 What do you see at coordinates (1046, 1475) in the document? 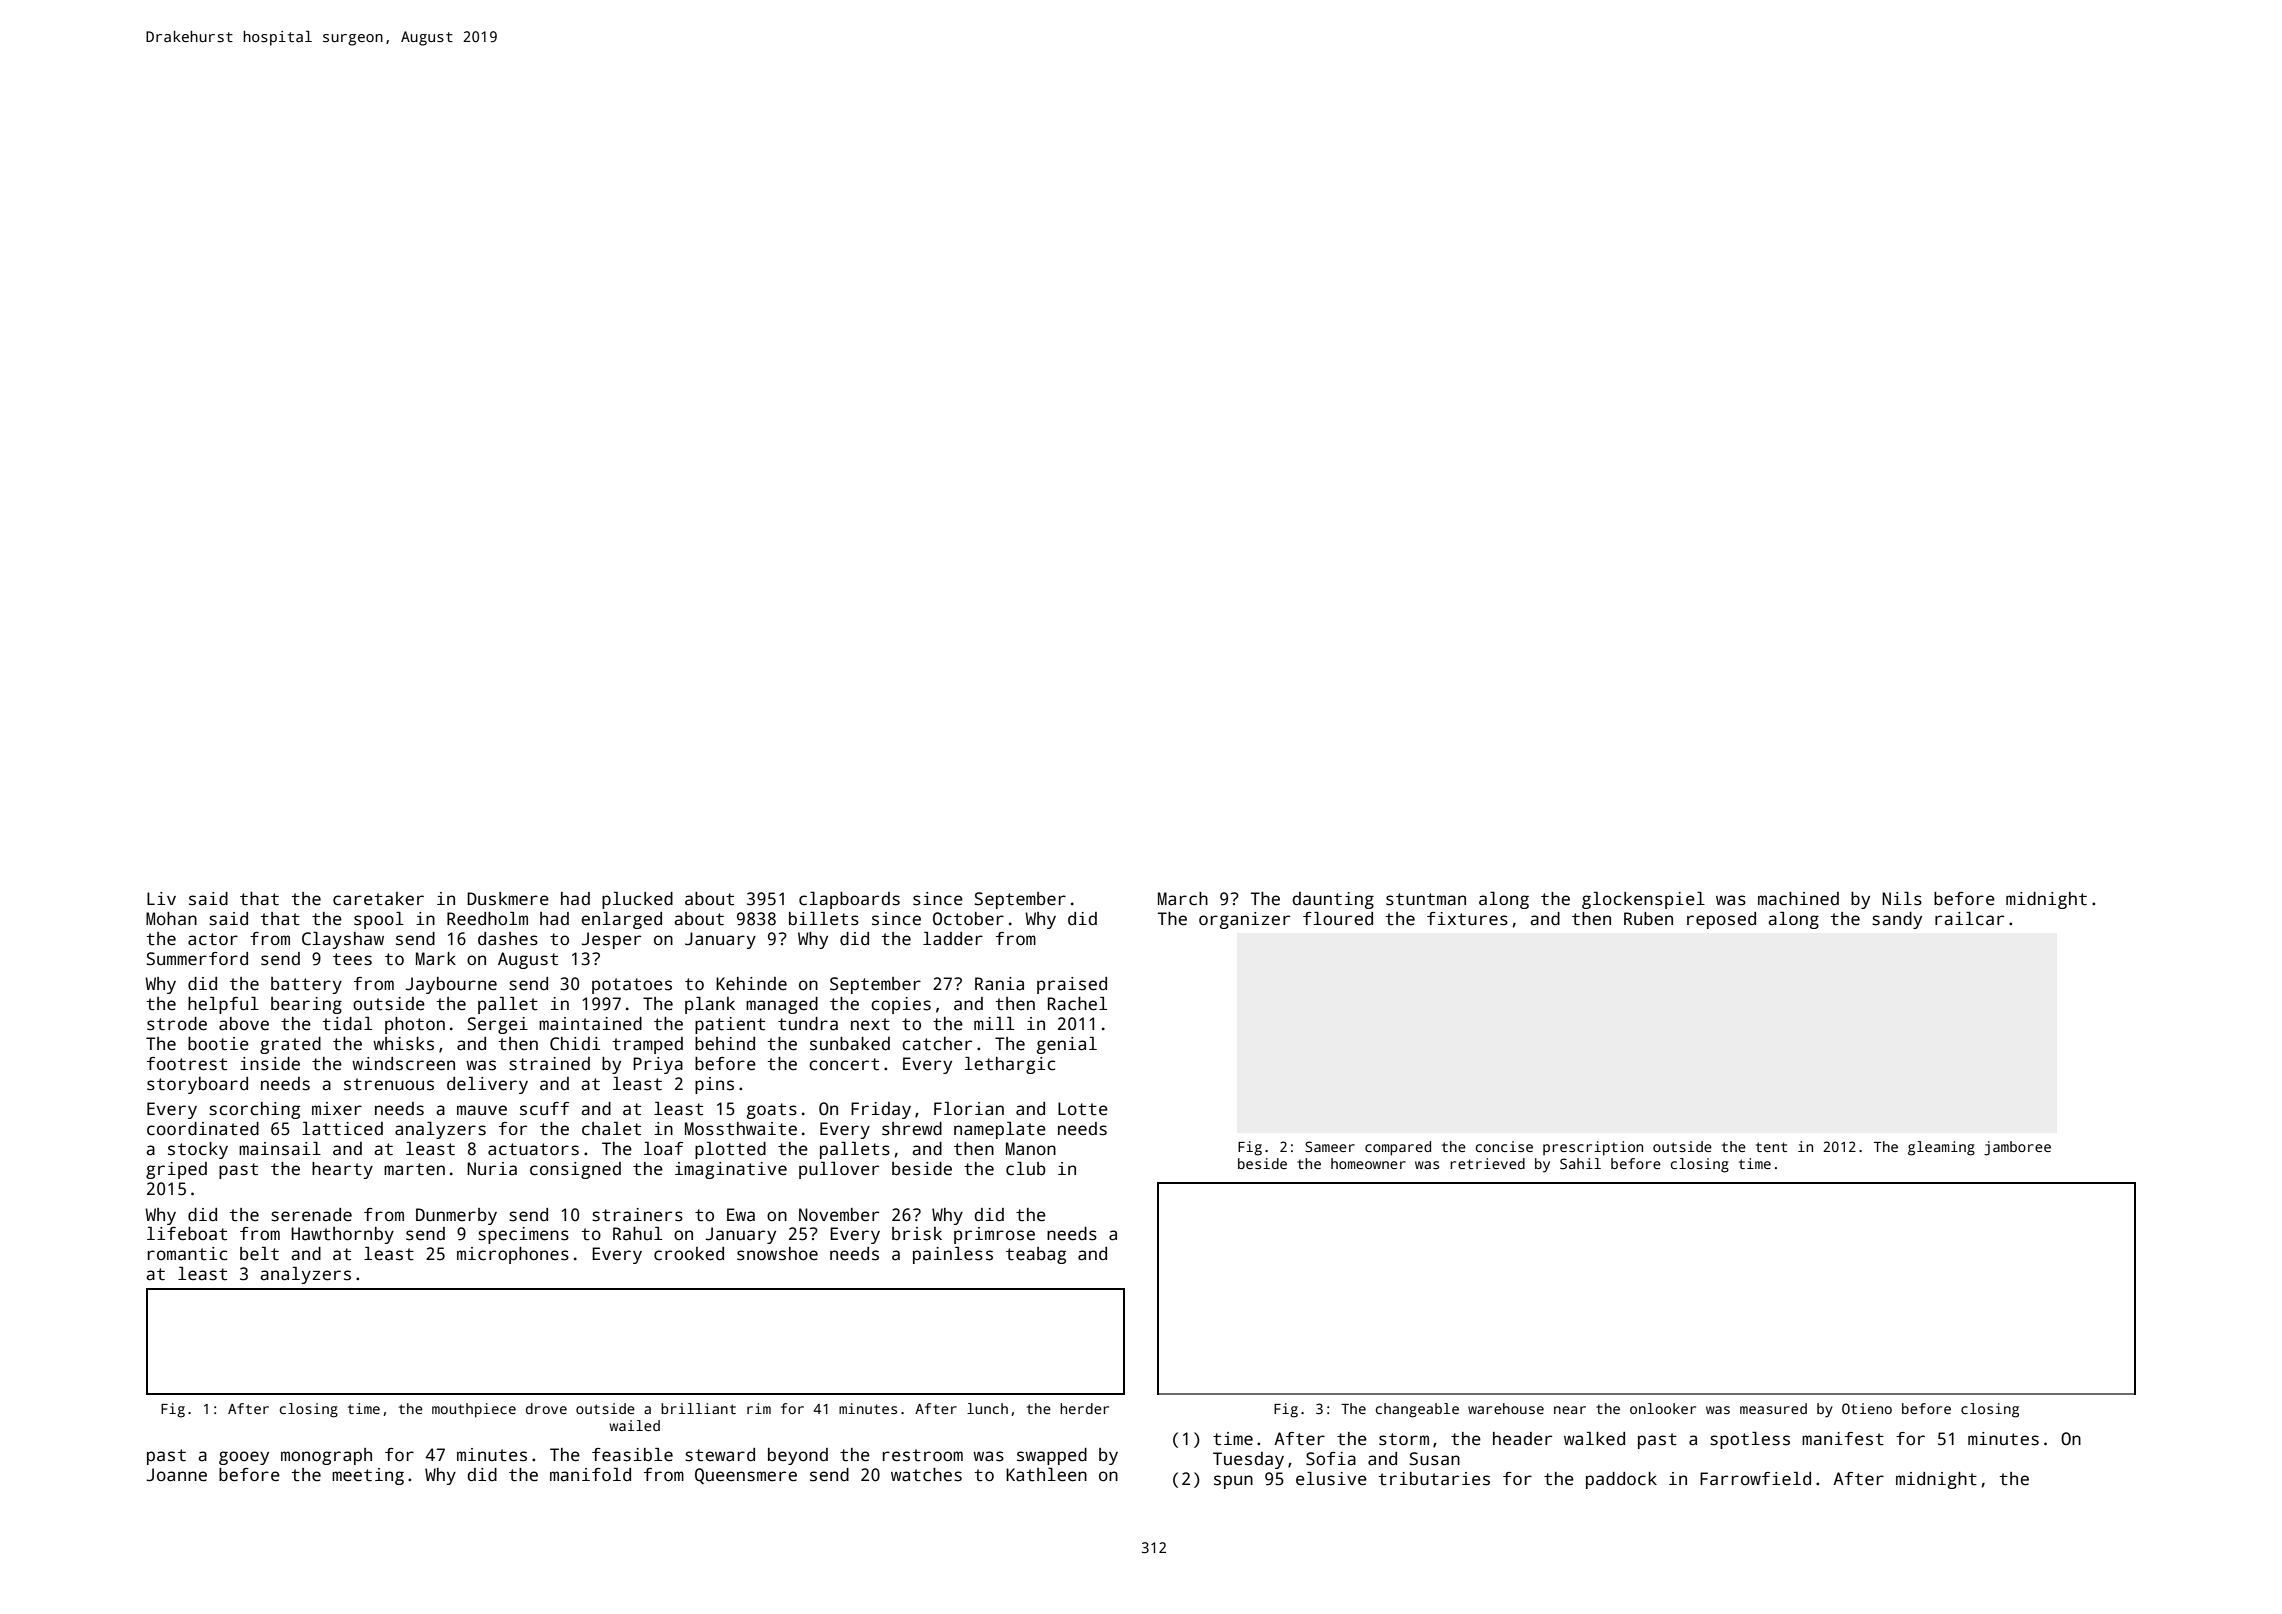
I see `Kathleen` at bounding box center [1046, 1475].
